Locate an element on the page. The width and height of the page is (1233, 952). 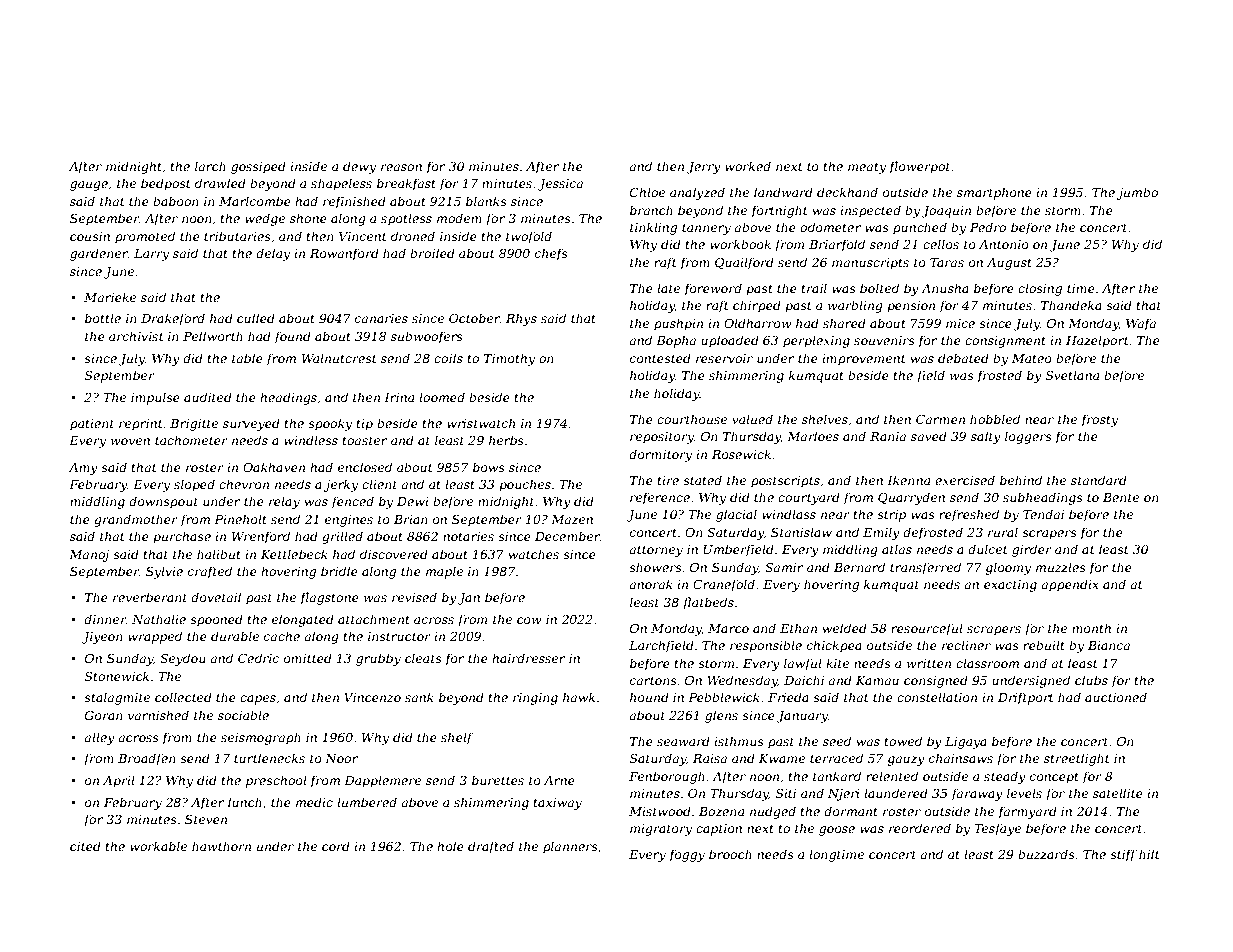
frosty is located at coordinates (1099, 420).
